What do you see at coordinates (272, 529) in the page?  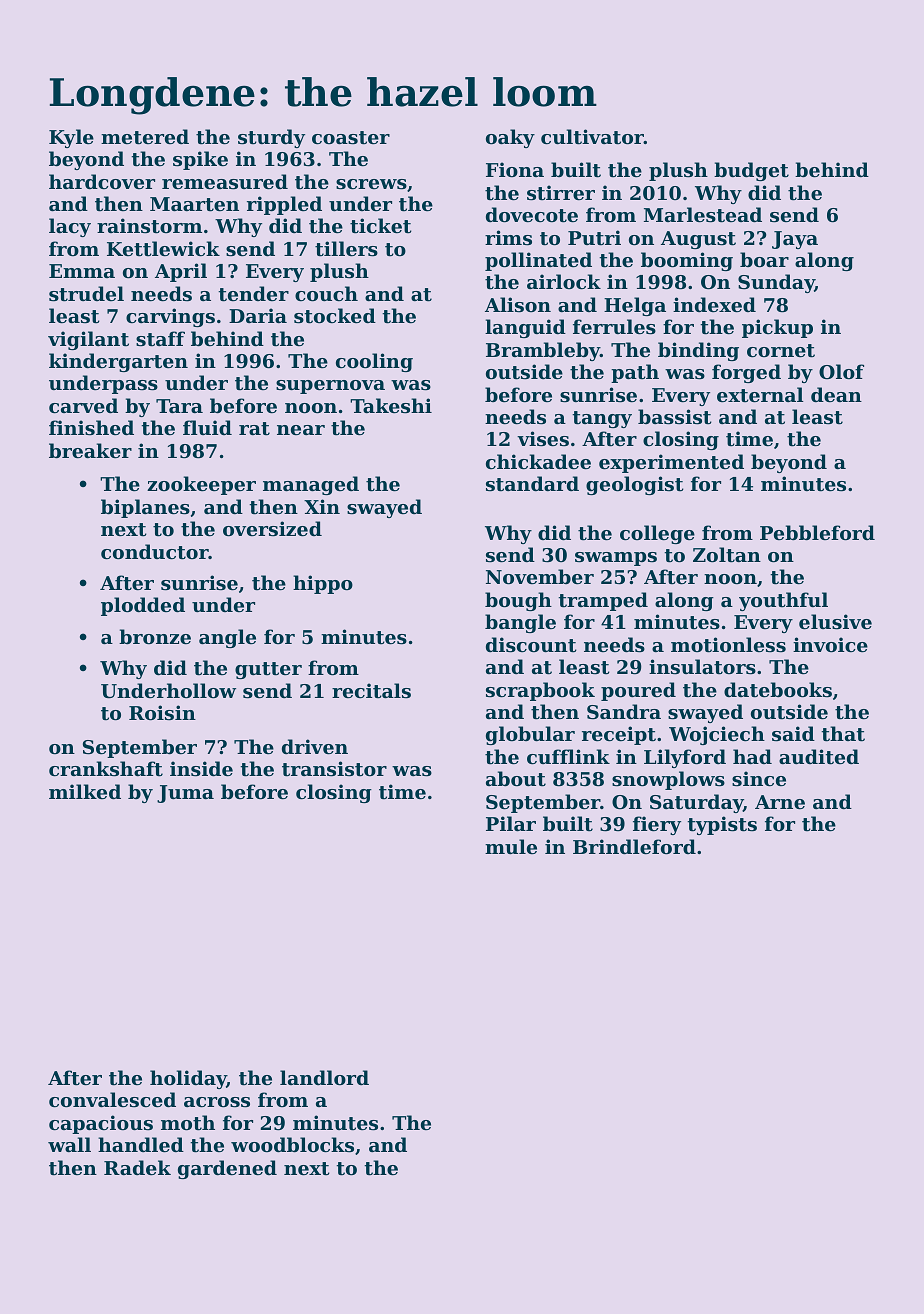 I see `oversized` at bounding box center [272, 529].
